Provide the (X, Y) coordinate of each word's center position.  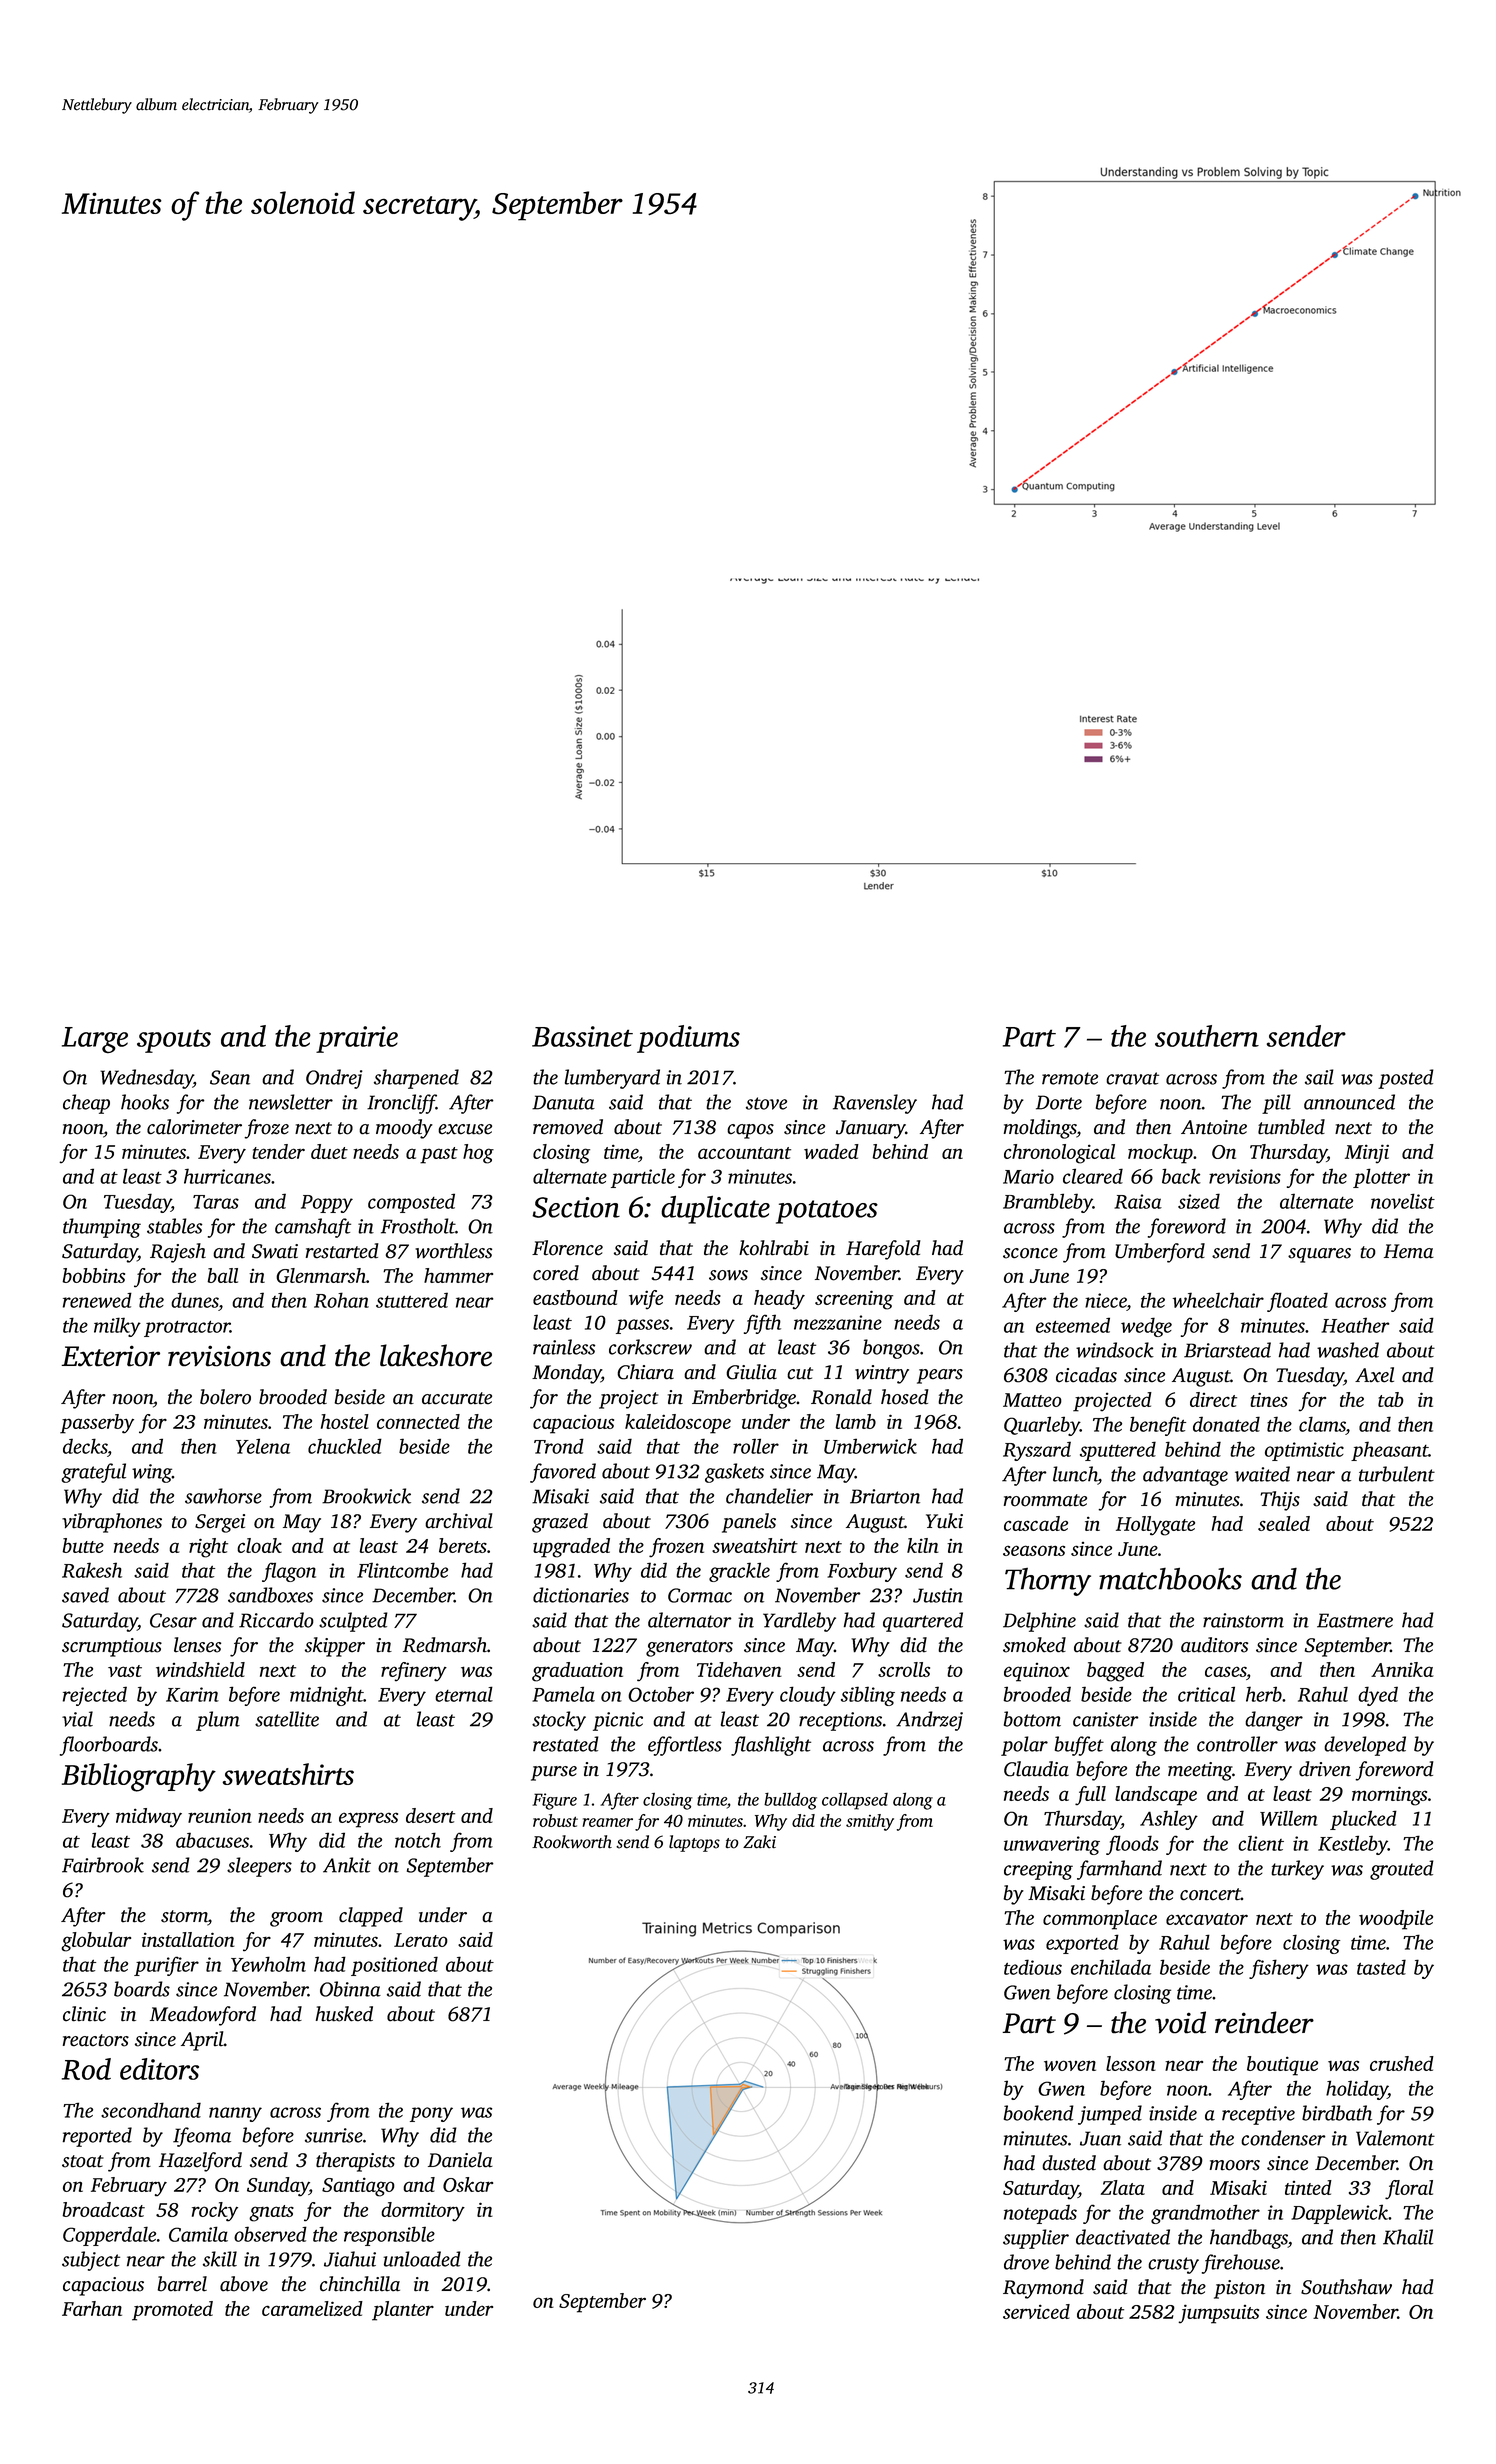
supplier (1036, 2239)
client (1261, 1843)
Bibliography (139, 1777)
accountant (744, 1153)
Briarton (885, 1496)
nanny (235, 2114)
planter (403, 2311)
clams (1322, 1424)
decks (85, 1446)
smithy (870, 1822)
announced (1349, 1102)
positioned (394, 1966)
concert (1210, 1894)
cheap (86, 1104)
